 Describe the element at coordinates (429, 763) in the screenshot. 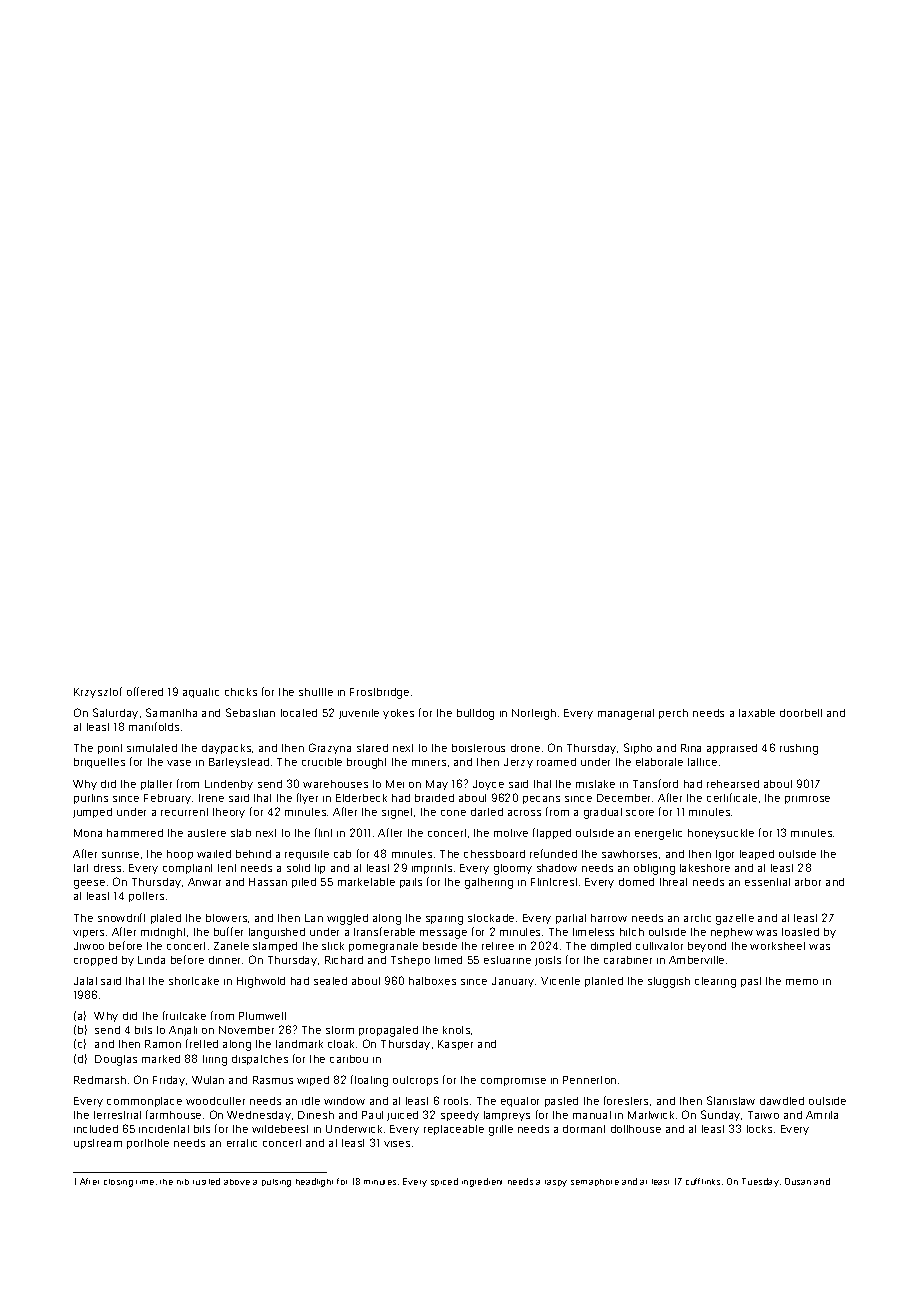

I see `miners` at that location.
